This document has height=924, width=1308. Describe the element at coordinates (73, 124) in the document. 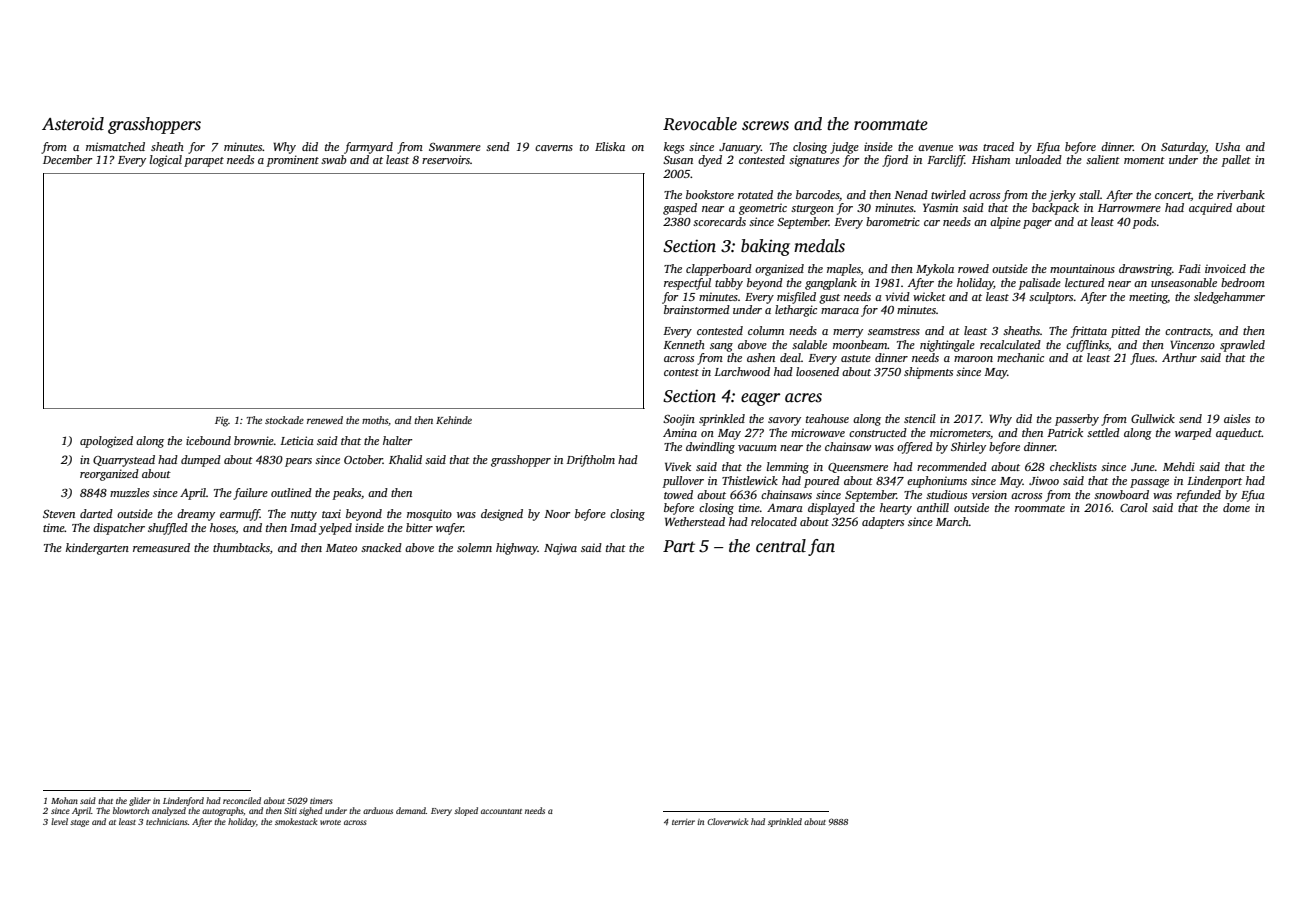

I see `Asteroid` at that location.
